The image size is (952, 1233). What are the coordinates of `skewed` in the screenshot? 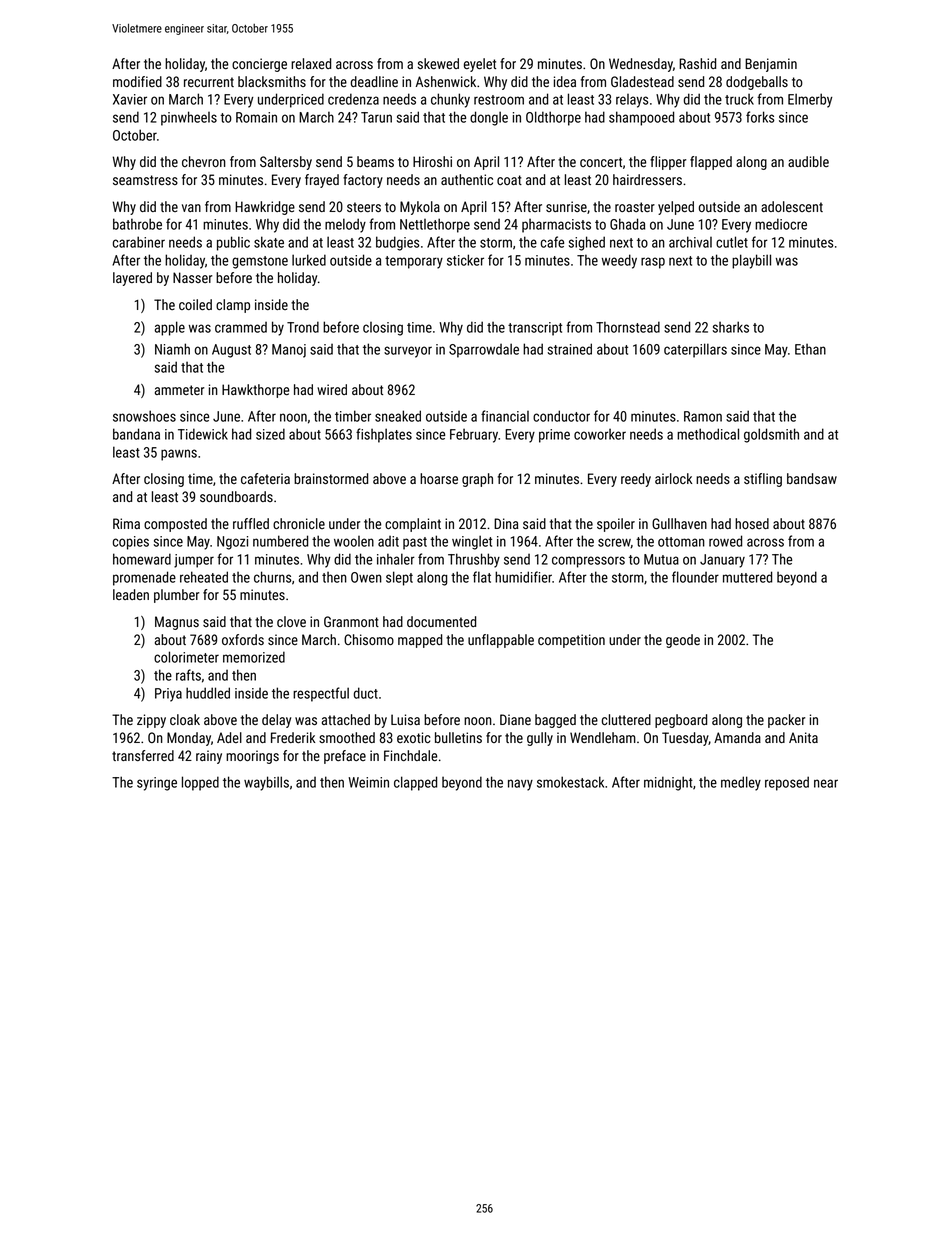 It's located at (438, 63).
